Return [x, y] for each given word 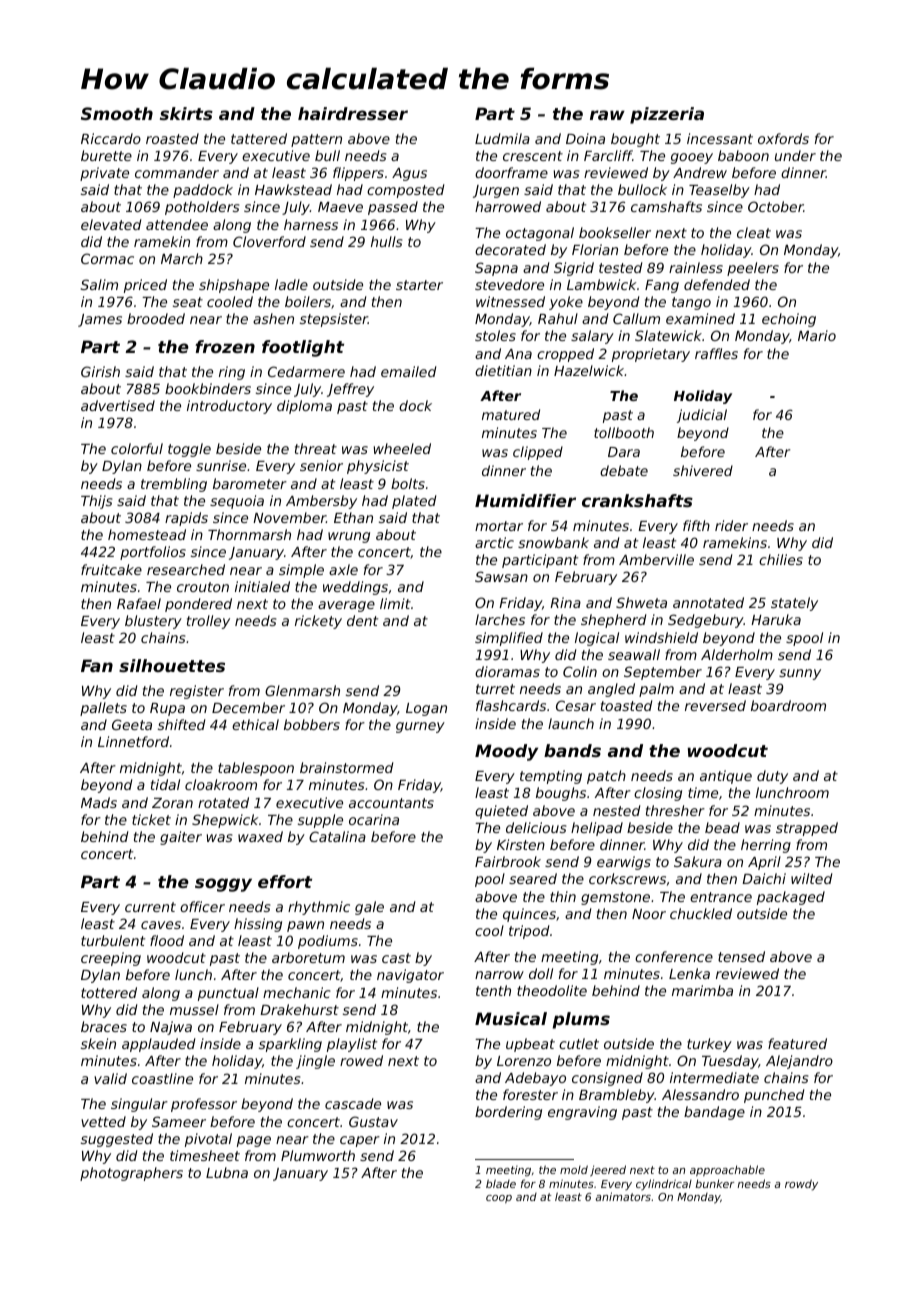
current [150, 907]
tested [620, 267]
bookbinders [208, 388]
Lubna [227, 1172]
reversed [715, 705]
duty [772, 777]
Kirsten [521, 844]
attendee [177, 224]
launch [571, 723]
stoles [495, 335]
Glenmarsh [302, 690]
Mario [817, 335]
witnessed [510, 301]
